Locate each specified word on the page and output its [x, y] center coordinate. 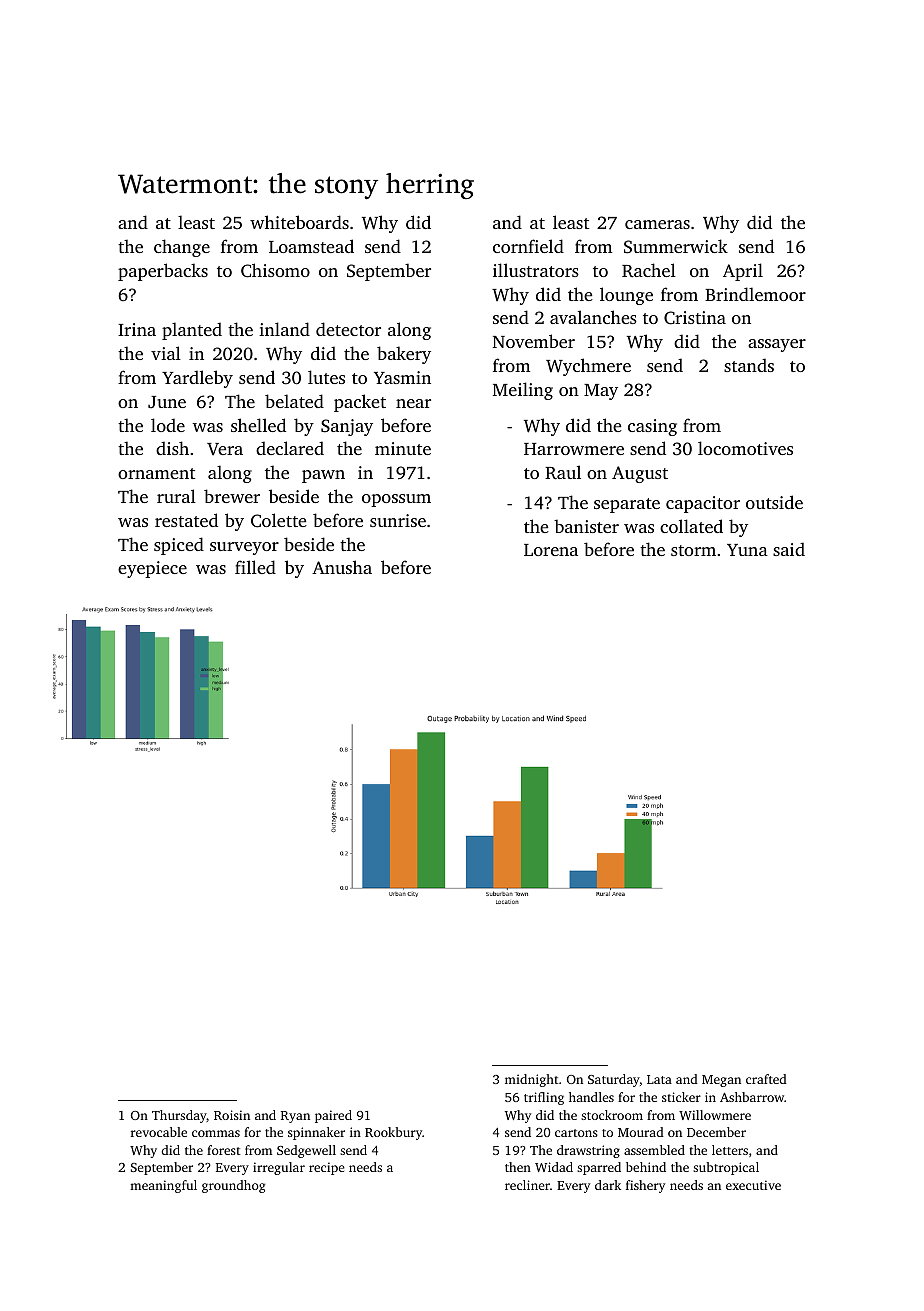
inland [284, 329]
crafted [766, 1079]
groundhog [233, 1186]
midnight [532, 1080]
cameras [657, 224]
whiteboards [299, 222]
